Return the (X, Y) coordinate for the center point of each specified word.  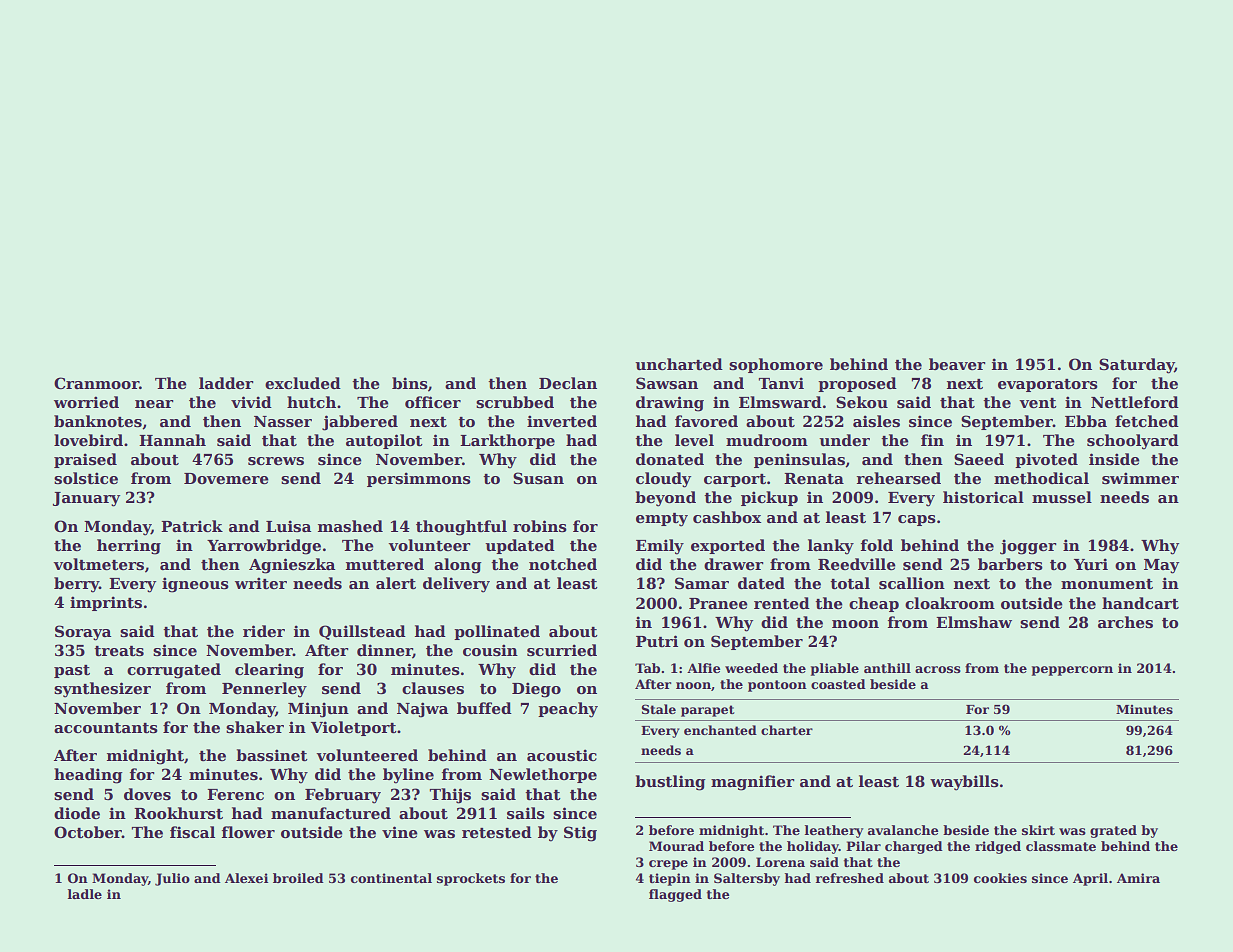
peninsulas (799, 460)
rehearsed (899, 478)
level (694, 440)
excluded (303, 383)
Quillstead (362, 632)
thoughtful (461, 528)
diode (77, 813)
